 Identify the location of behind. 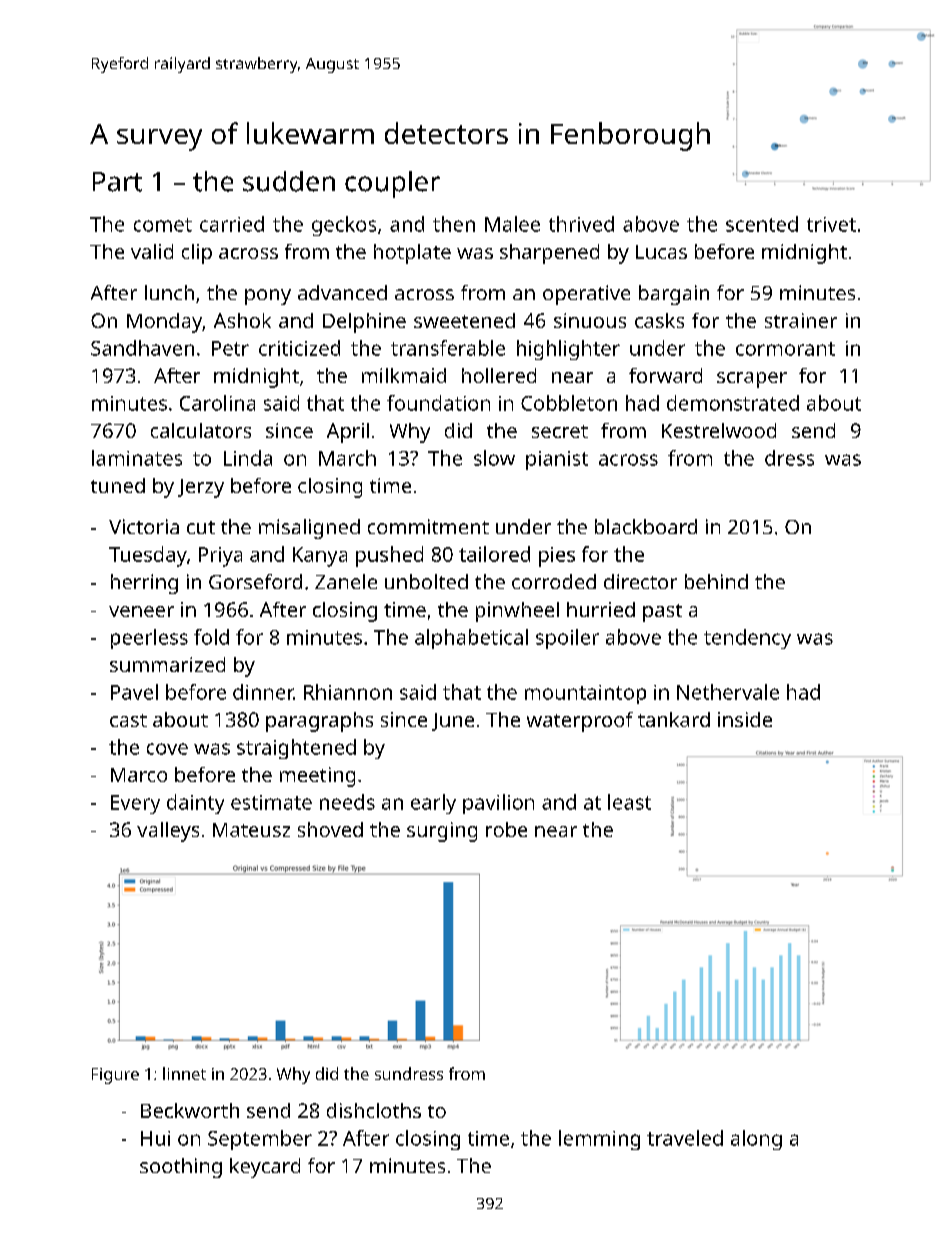
(716, 581).
